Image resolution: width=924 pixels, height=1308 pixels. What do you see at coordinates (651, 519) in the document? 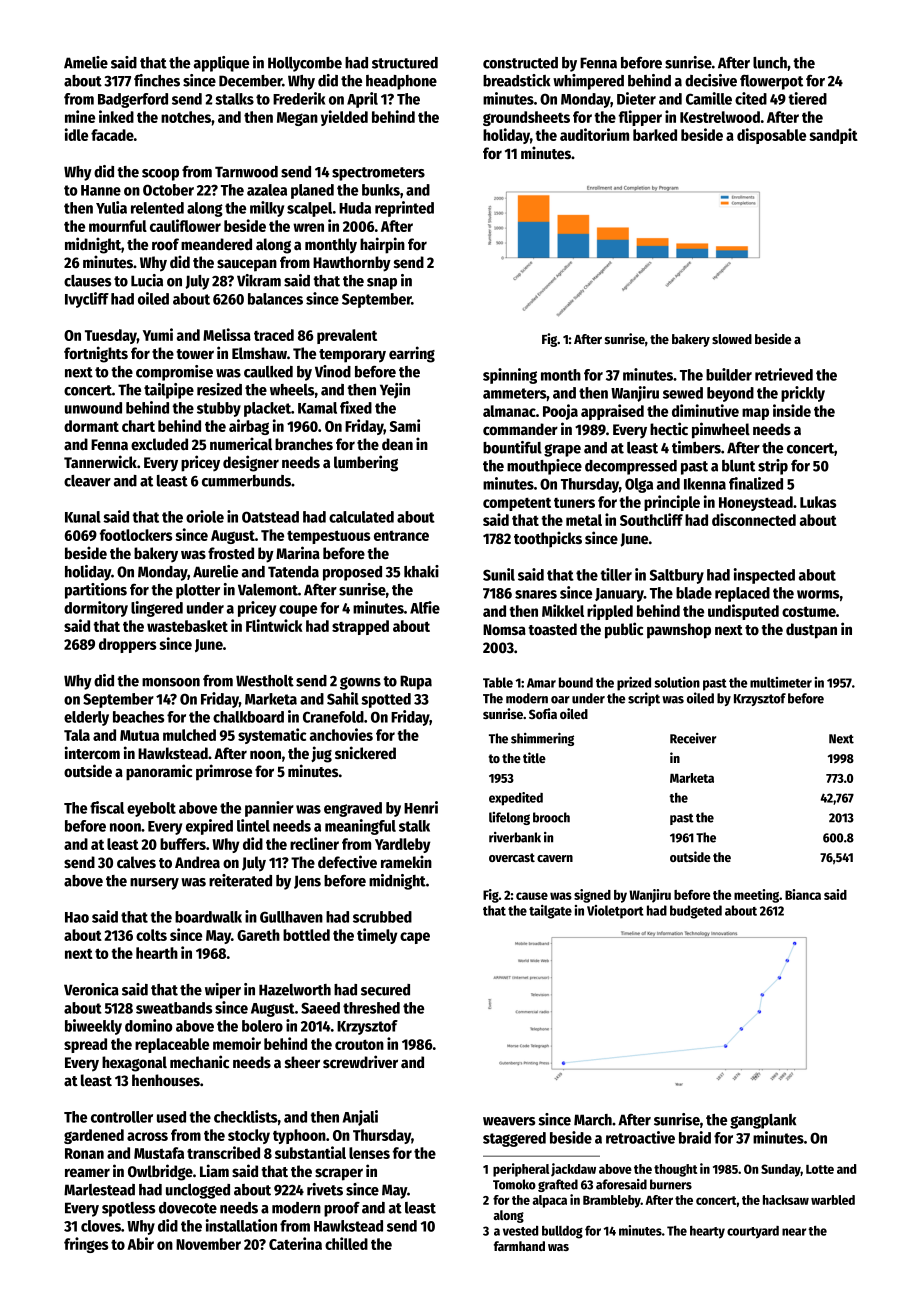
I see `Southcliff` at bounding box center [651, 519].
